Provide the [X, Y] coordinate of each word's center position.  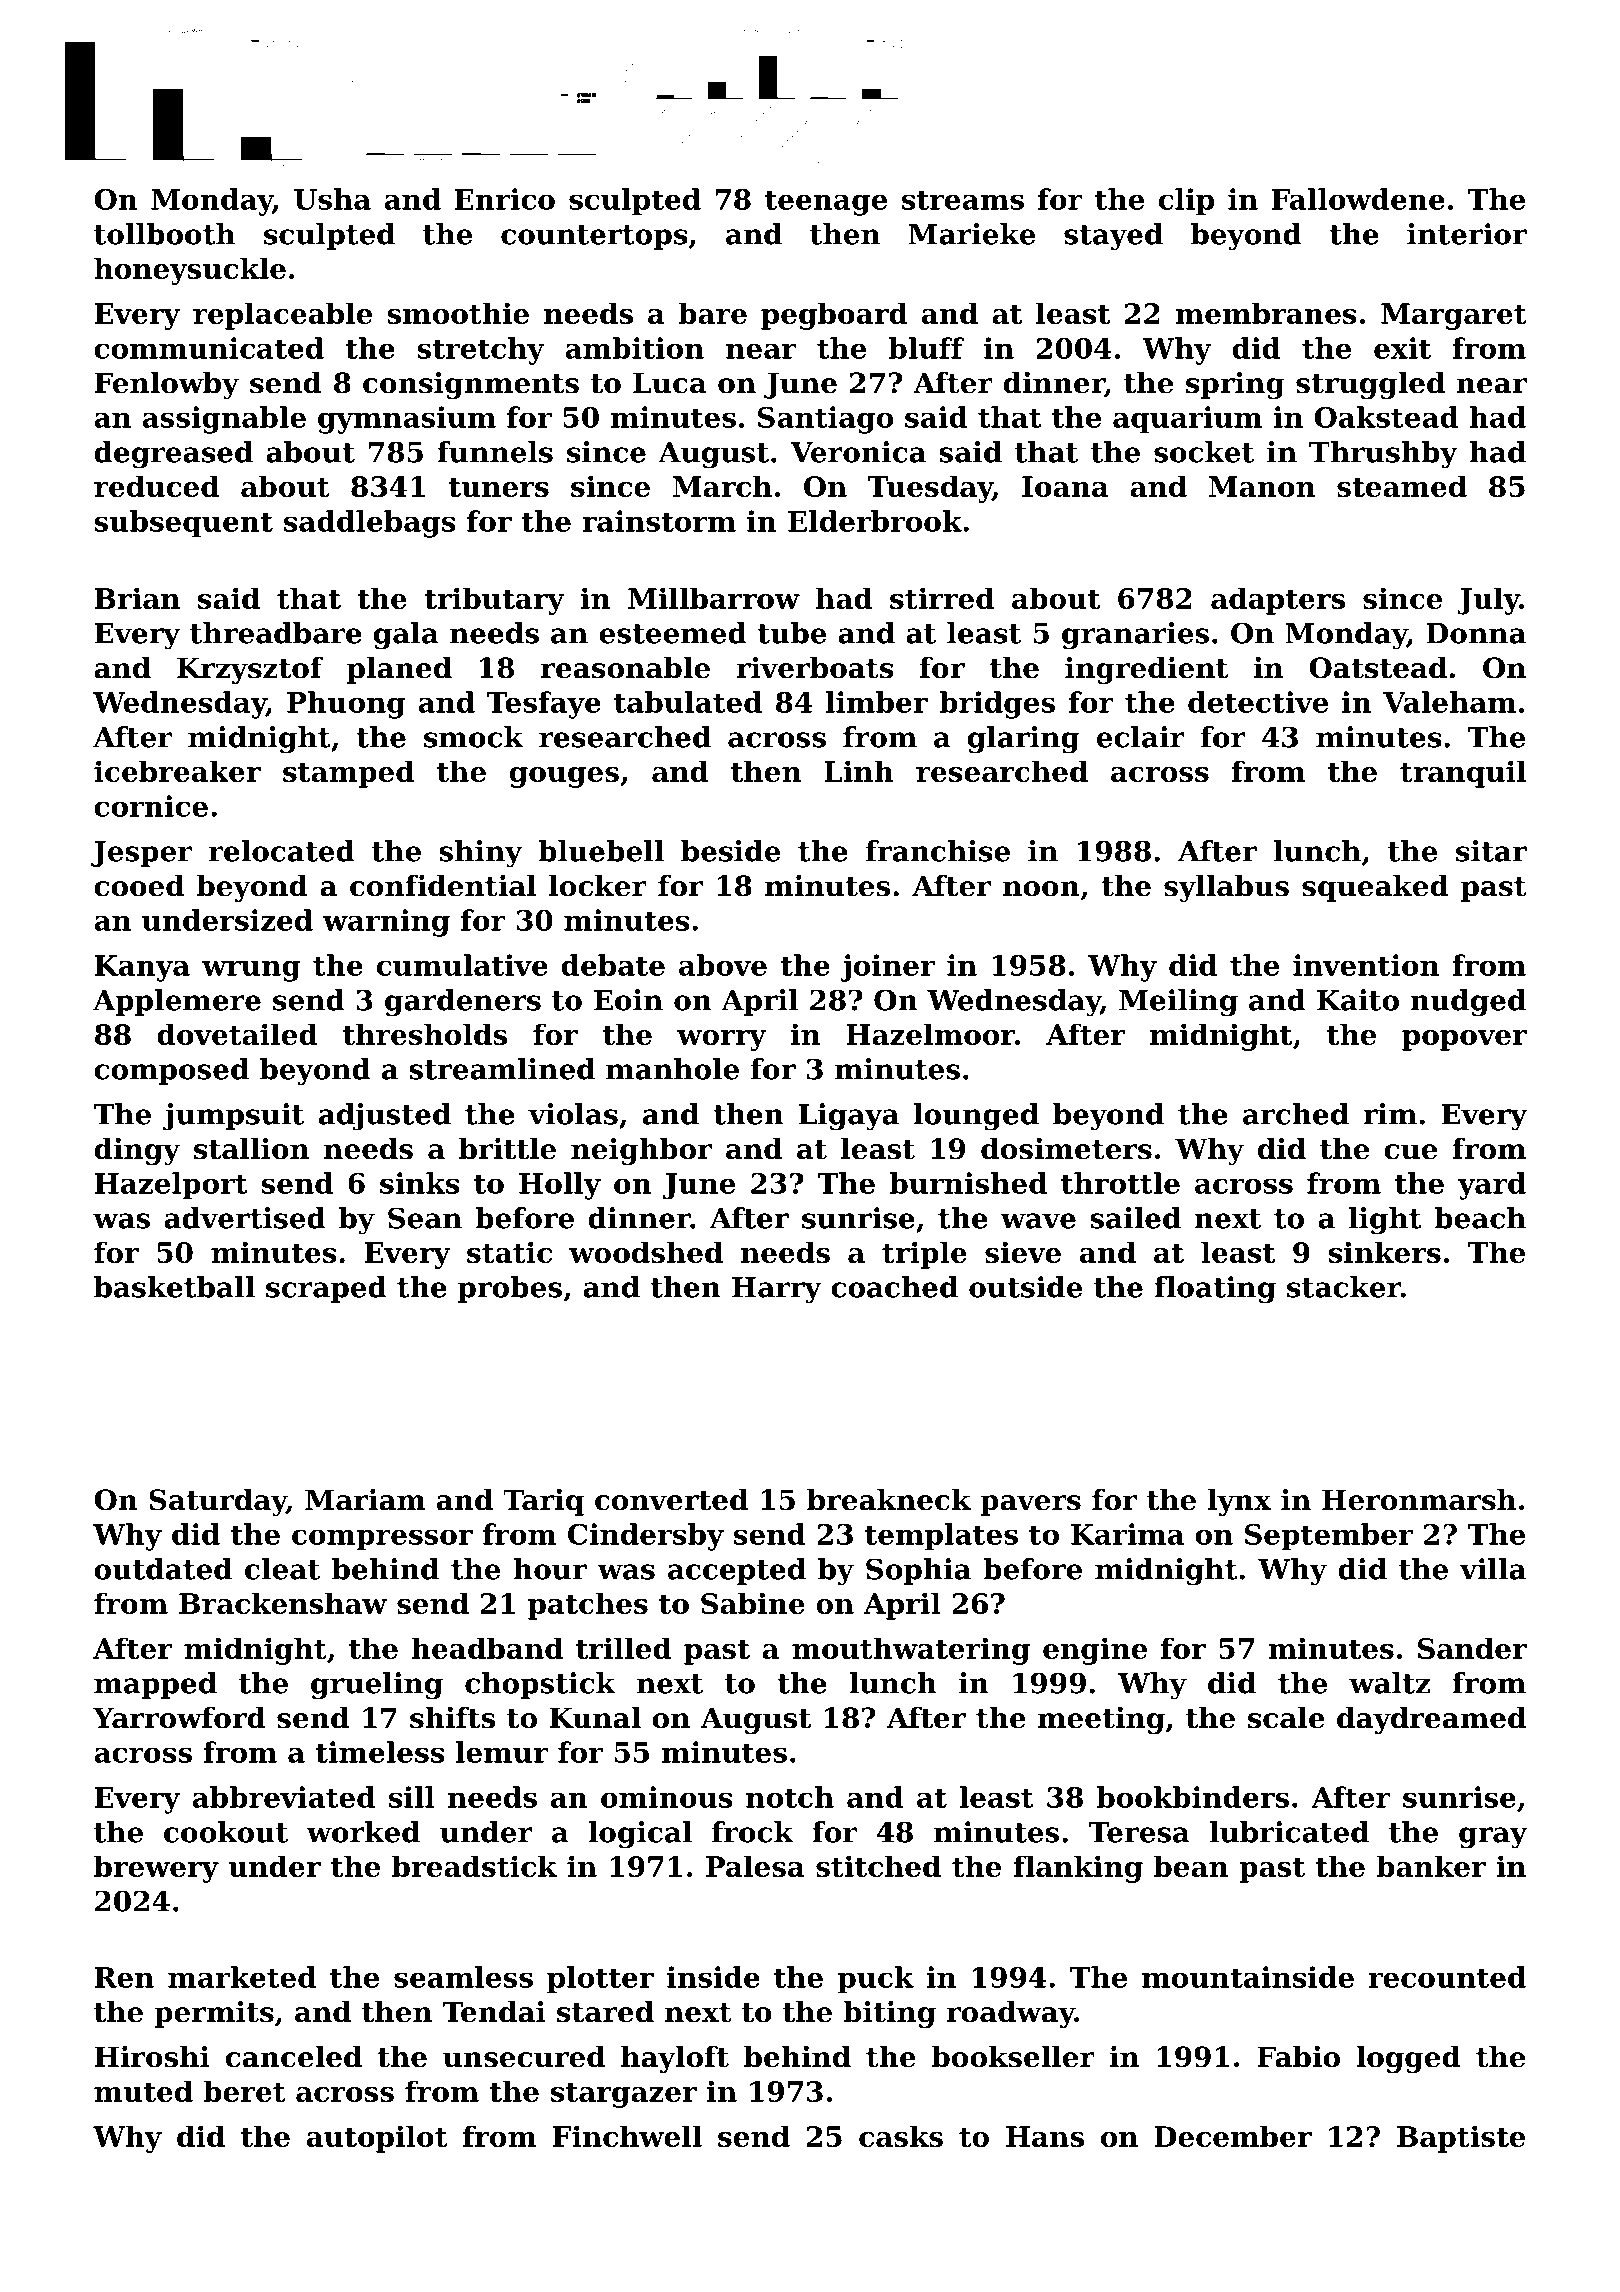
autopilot [377, 2139]
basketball [174, 1287]
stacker [1344, 1287]
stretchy [481, 351]
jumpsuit [233, 1117]
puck [876, 1980]
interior [1467, 234]
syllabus [1226, 888]
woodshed [646, 1252]
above [723, 965]
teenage [826, 203]
